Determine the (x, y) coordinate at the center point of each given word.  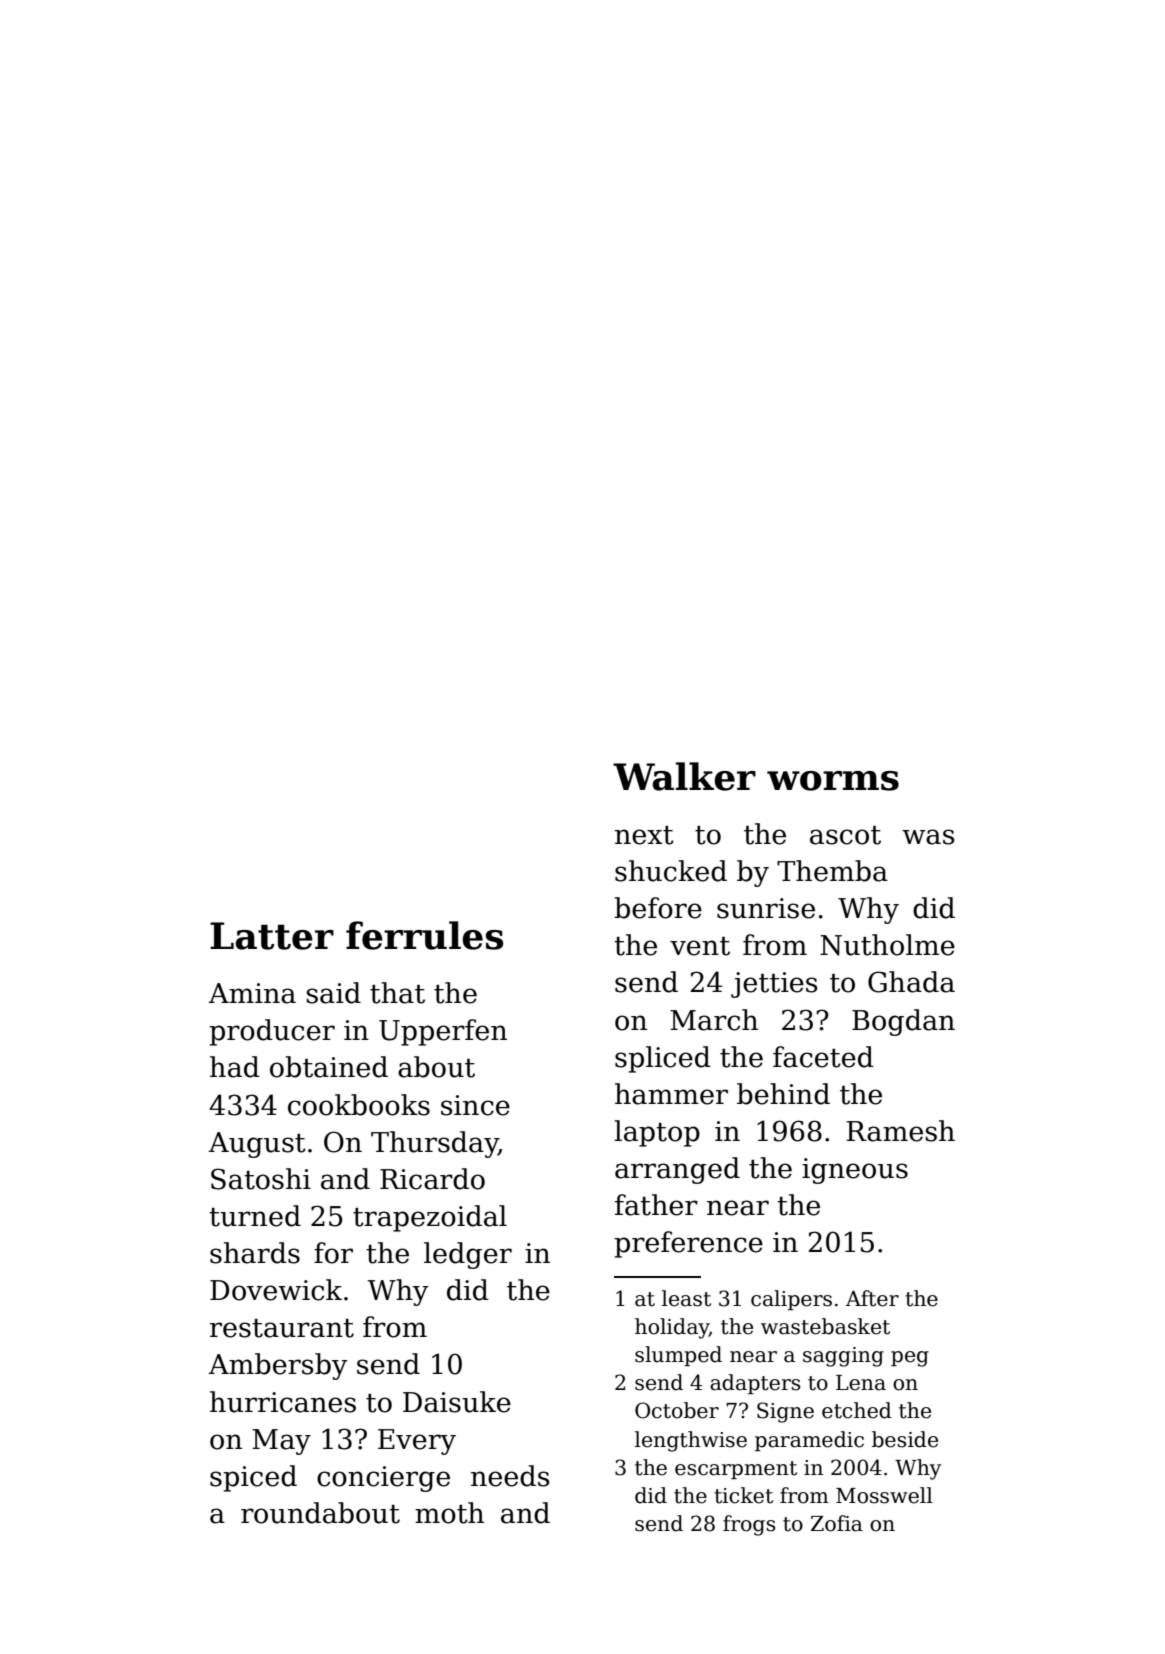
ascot (845, 835)
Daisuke (457, 1402)
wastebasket (825, 1326)
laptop (657, 1133)
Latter (272, 936)
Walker (684, 776)
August (257, 1145)
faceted (823, 1057)
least (686, 1298)
